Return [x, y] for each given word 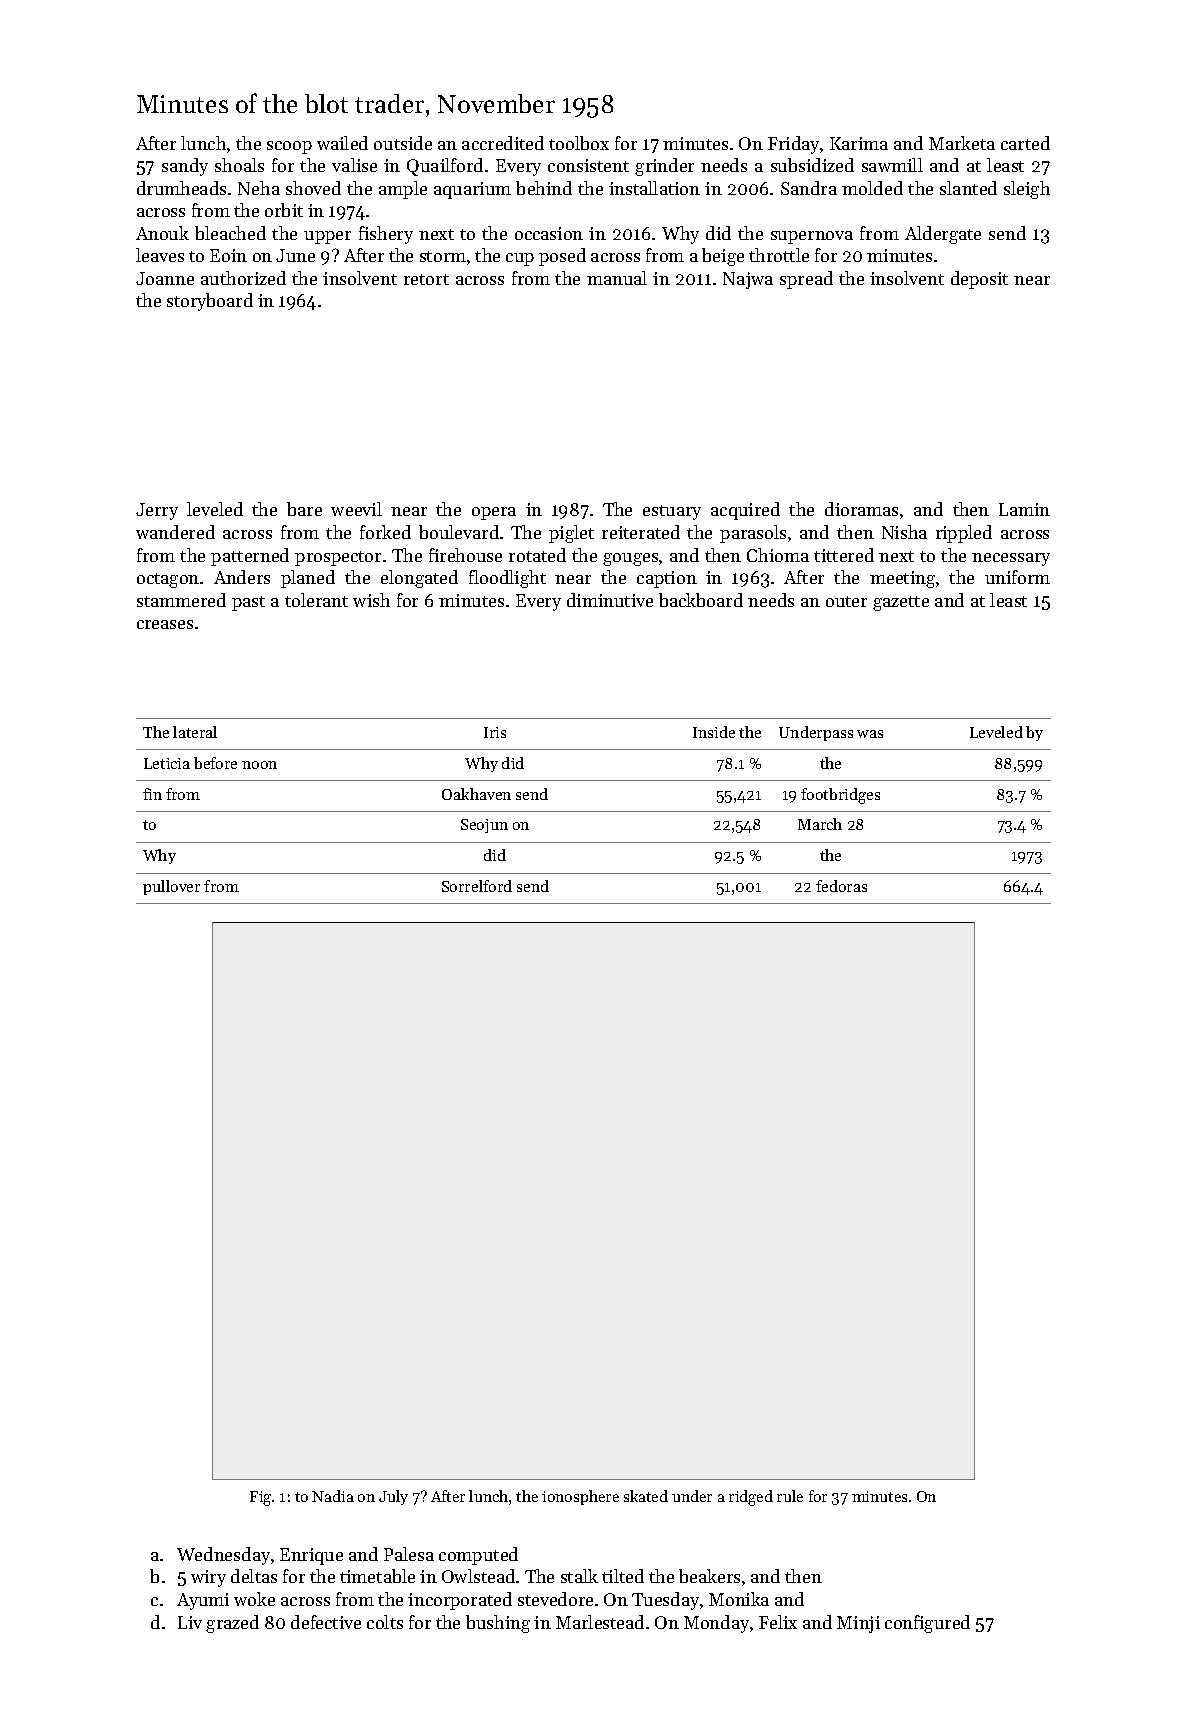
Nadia [333, 1496]
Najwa [748, 280]
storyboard [210, 302]
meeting [902, 579]
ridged [751, 1498]
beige [723, 257]
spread [806, 280]
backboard [701, 600]
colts [385, 1622]
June [295, 255]
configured [927, 1624]
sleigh [1027, 190]
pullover [171, 887]
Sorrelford [477, 886]
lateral [195, 732]
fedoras [841, 886]
